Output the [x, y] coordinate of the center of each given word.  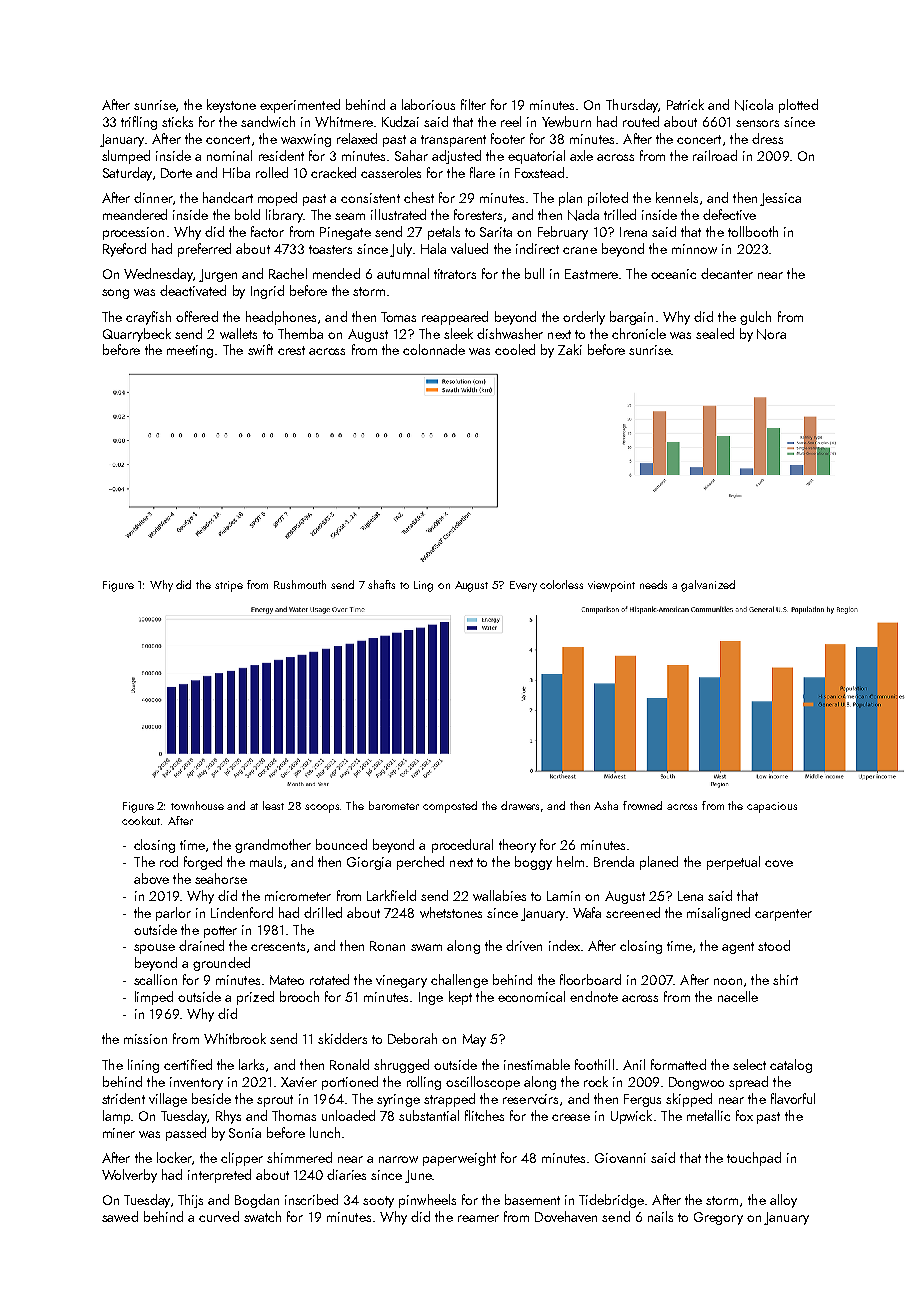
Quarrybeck [137, 335]
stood [774, 945]
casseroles [391, 172]
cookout [142, 820]
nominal [229, 155]
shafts [381, 584]
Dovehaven [566, 1216]
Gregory [718, 1218]
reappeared [455, 318]
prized [255, 998]
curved [219, 1216]
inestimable [537, 1064]
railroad [715, 155]
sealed [715, 333]
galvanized [708, 586]
